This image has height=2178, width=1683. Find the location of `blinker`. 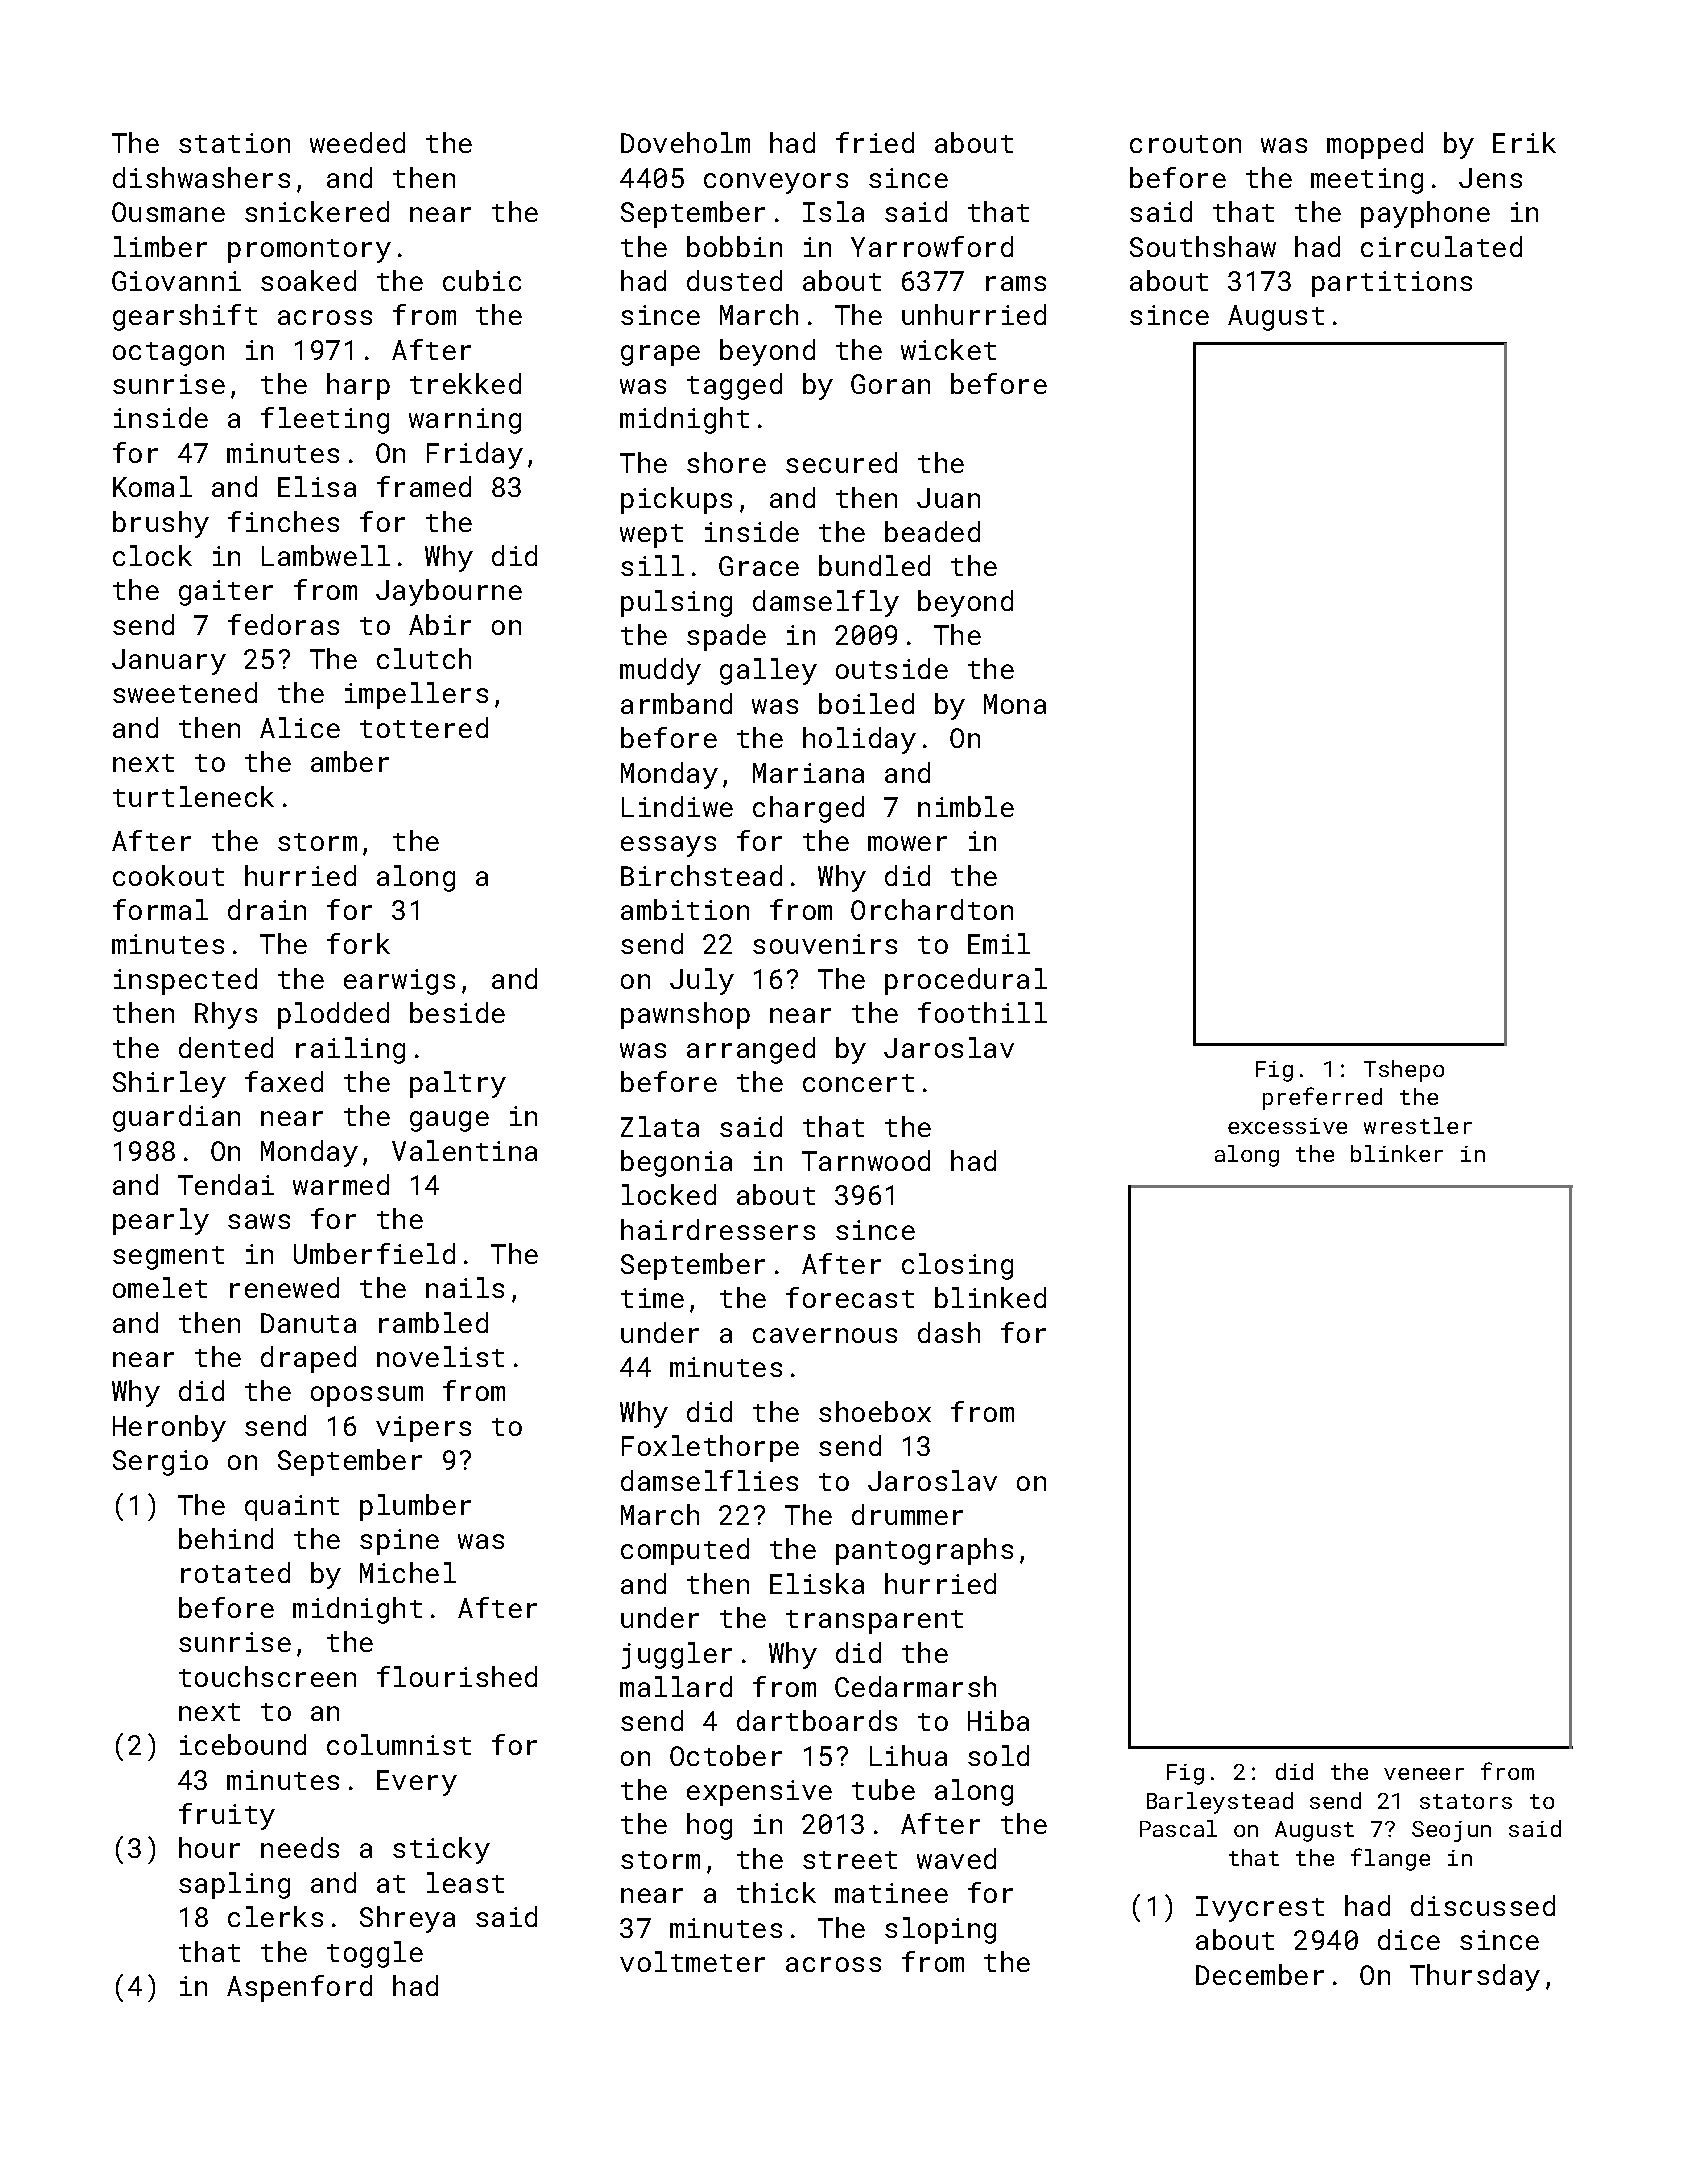

blinker is located at coordinates (1397, 1153).
